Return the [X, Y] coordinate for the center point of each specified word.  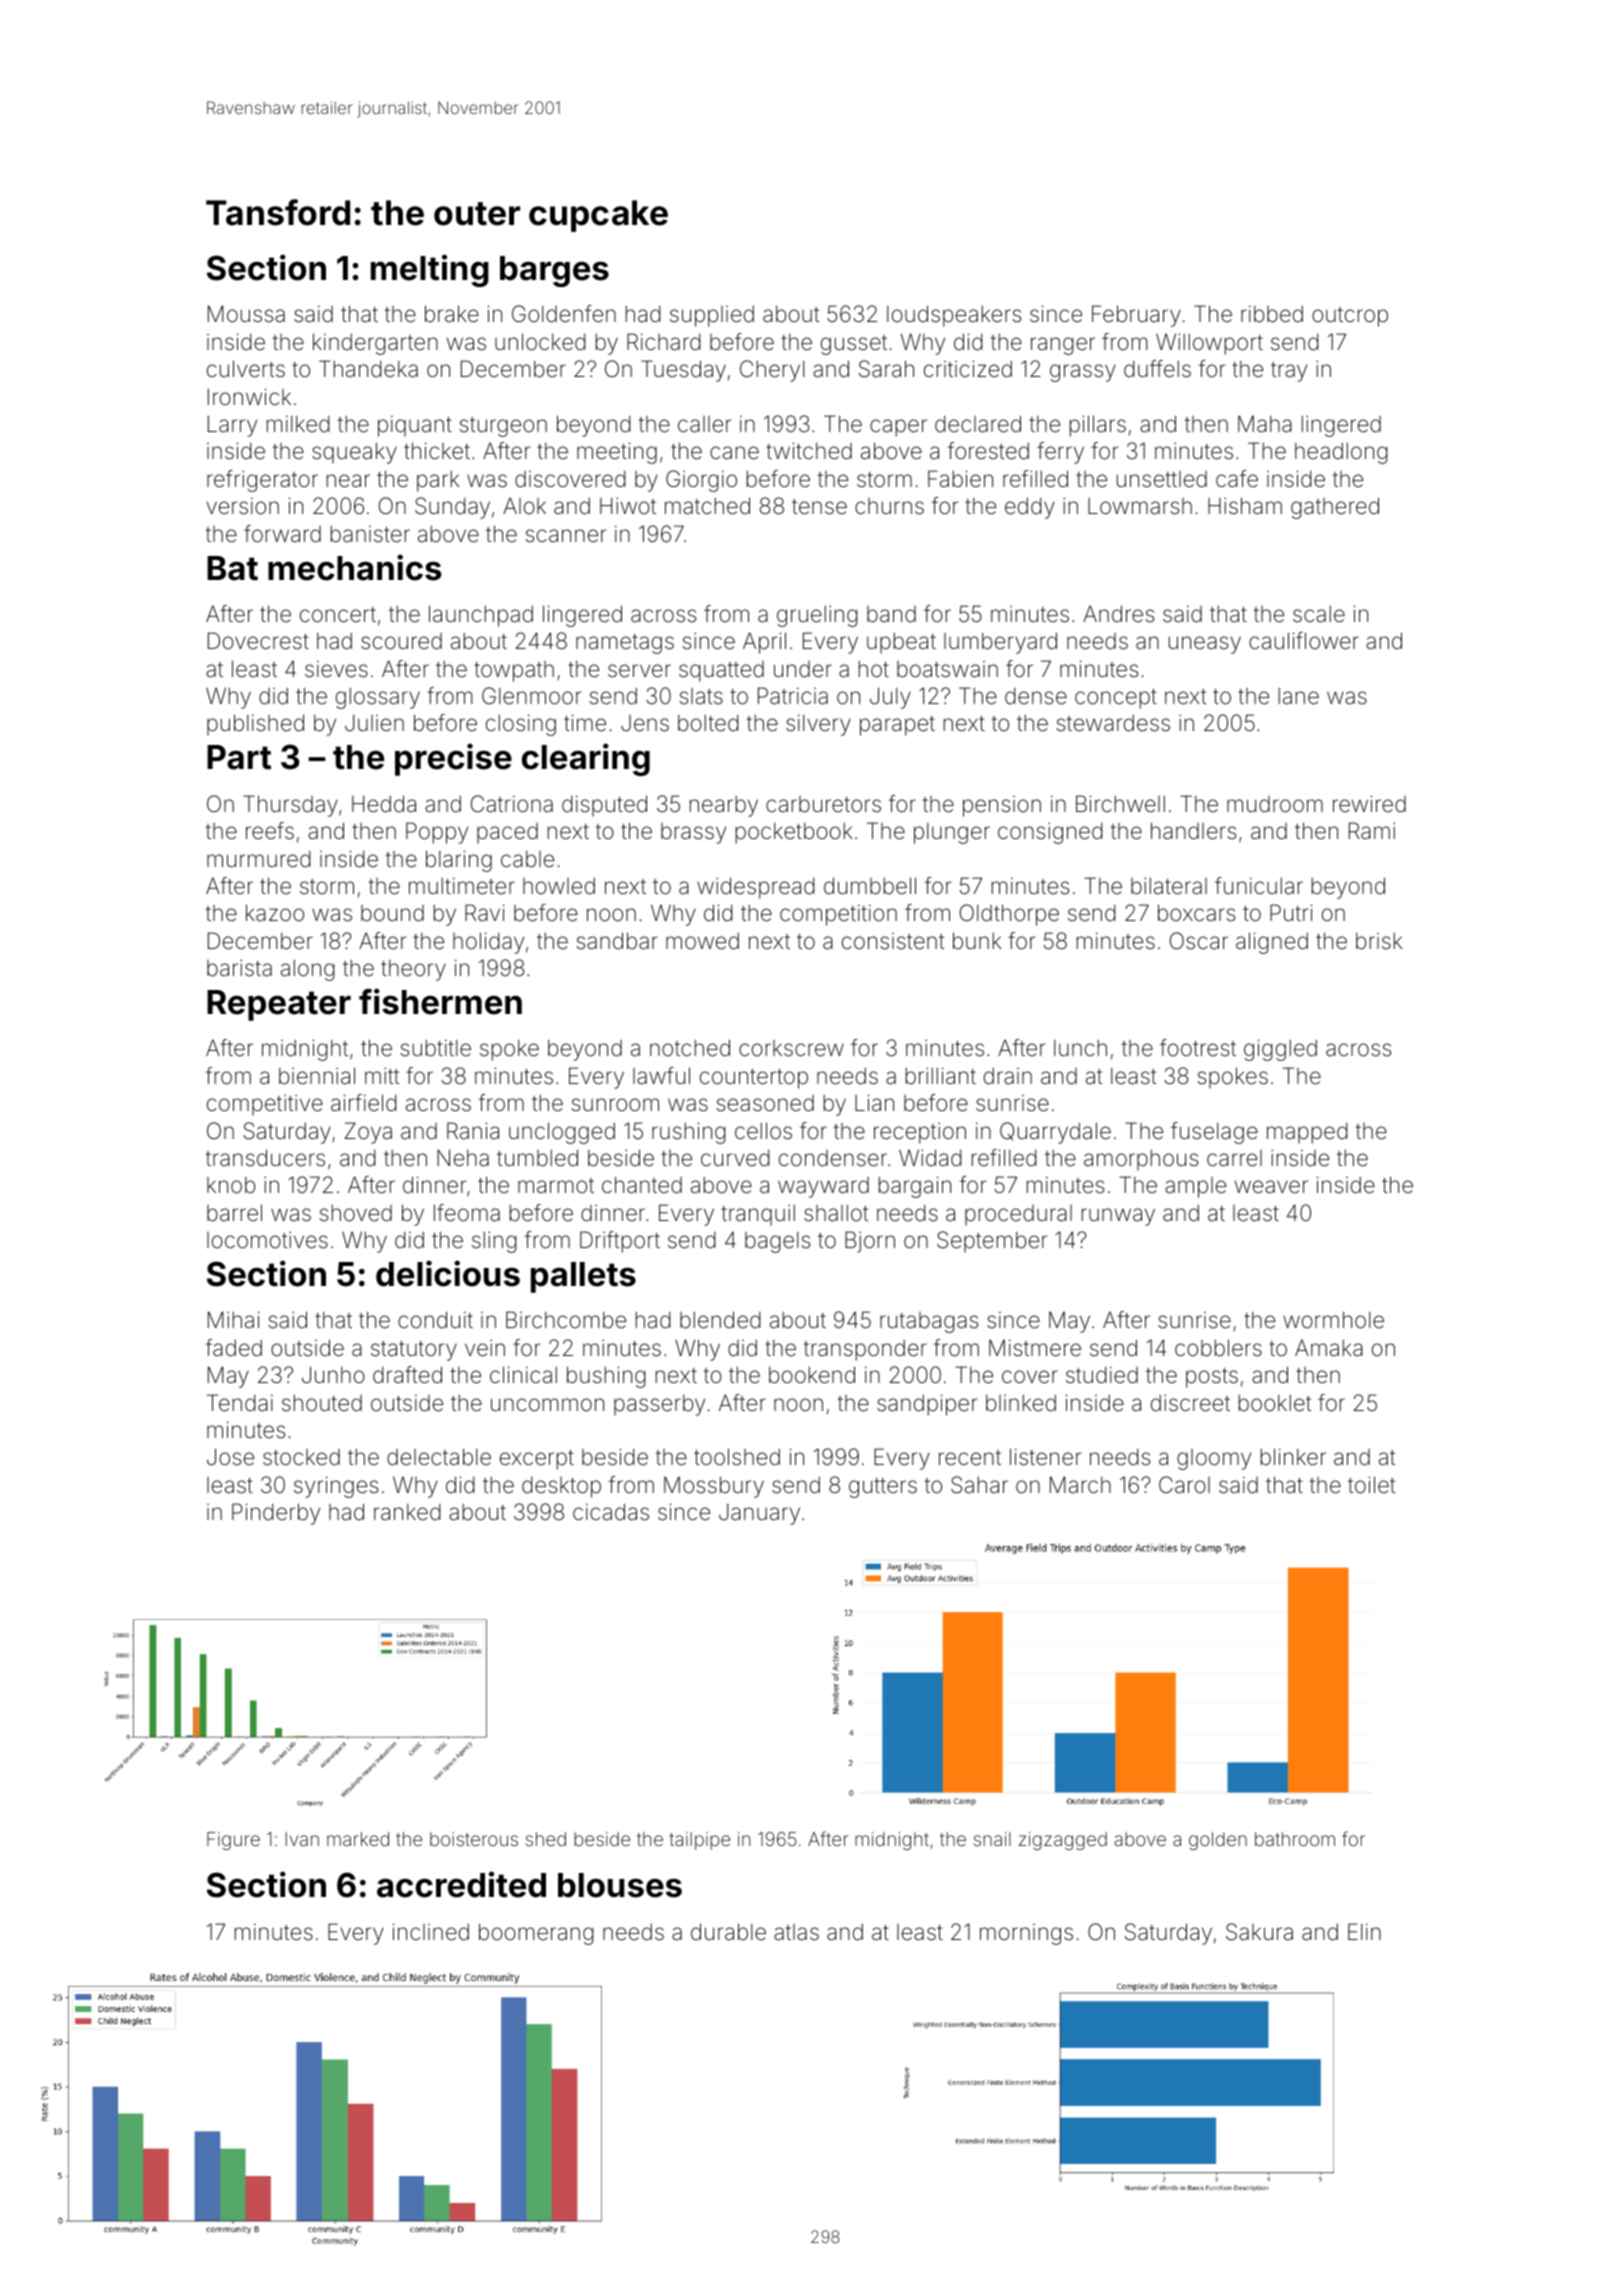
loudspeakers [954, 316]
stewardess [1113, 723]
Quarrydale [1055, 1133]
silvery [818, 725]
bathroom [1295, 1839]
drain [1008, 1076]
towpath [514, 671]
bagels [777, 1242]
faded [234, 1348]
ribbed [1272, 314]
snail [992, 1839]
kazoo [275, 913]
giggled [1280, 1050]
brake [452, 314]
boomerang [536, 1934]
